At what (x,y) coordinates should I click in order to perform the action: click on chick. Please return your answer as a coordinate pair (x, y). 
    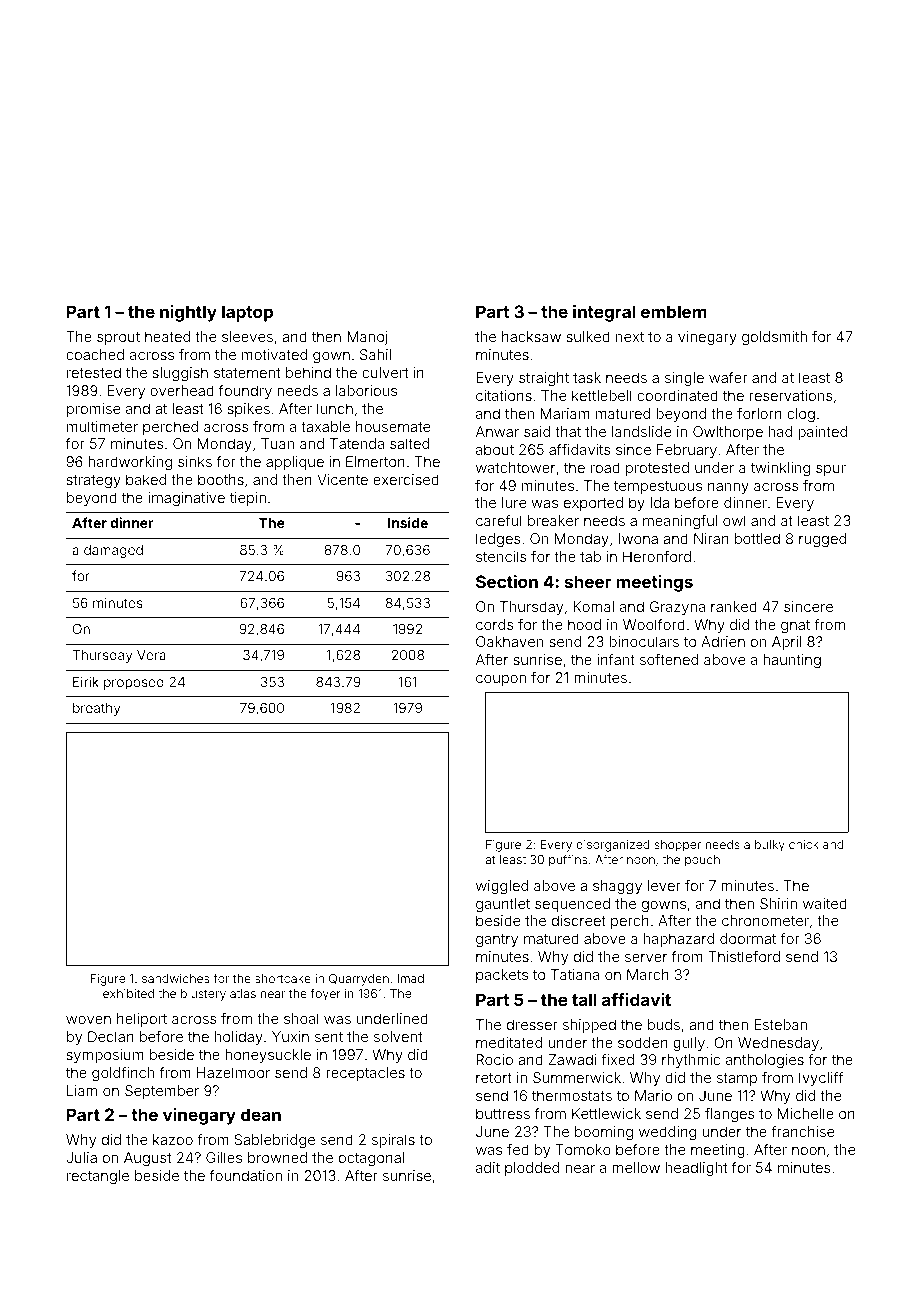
    Looking at the image, I should click on (804, 844).
